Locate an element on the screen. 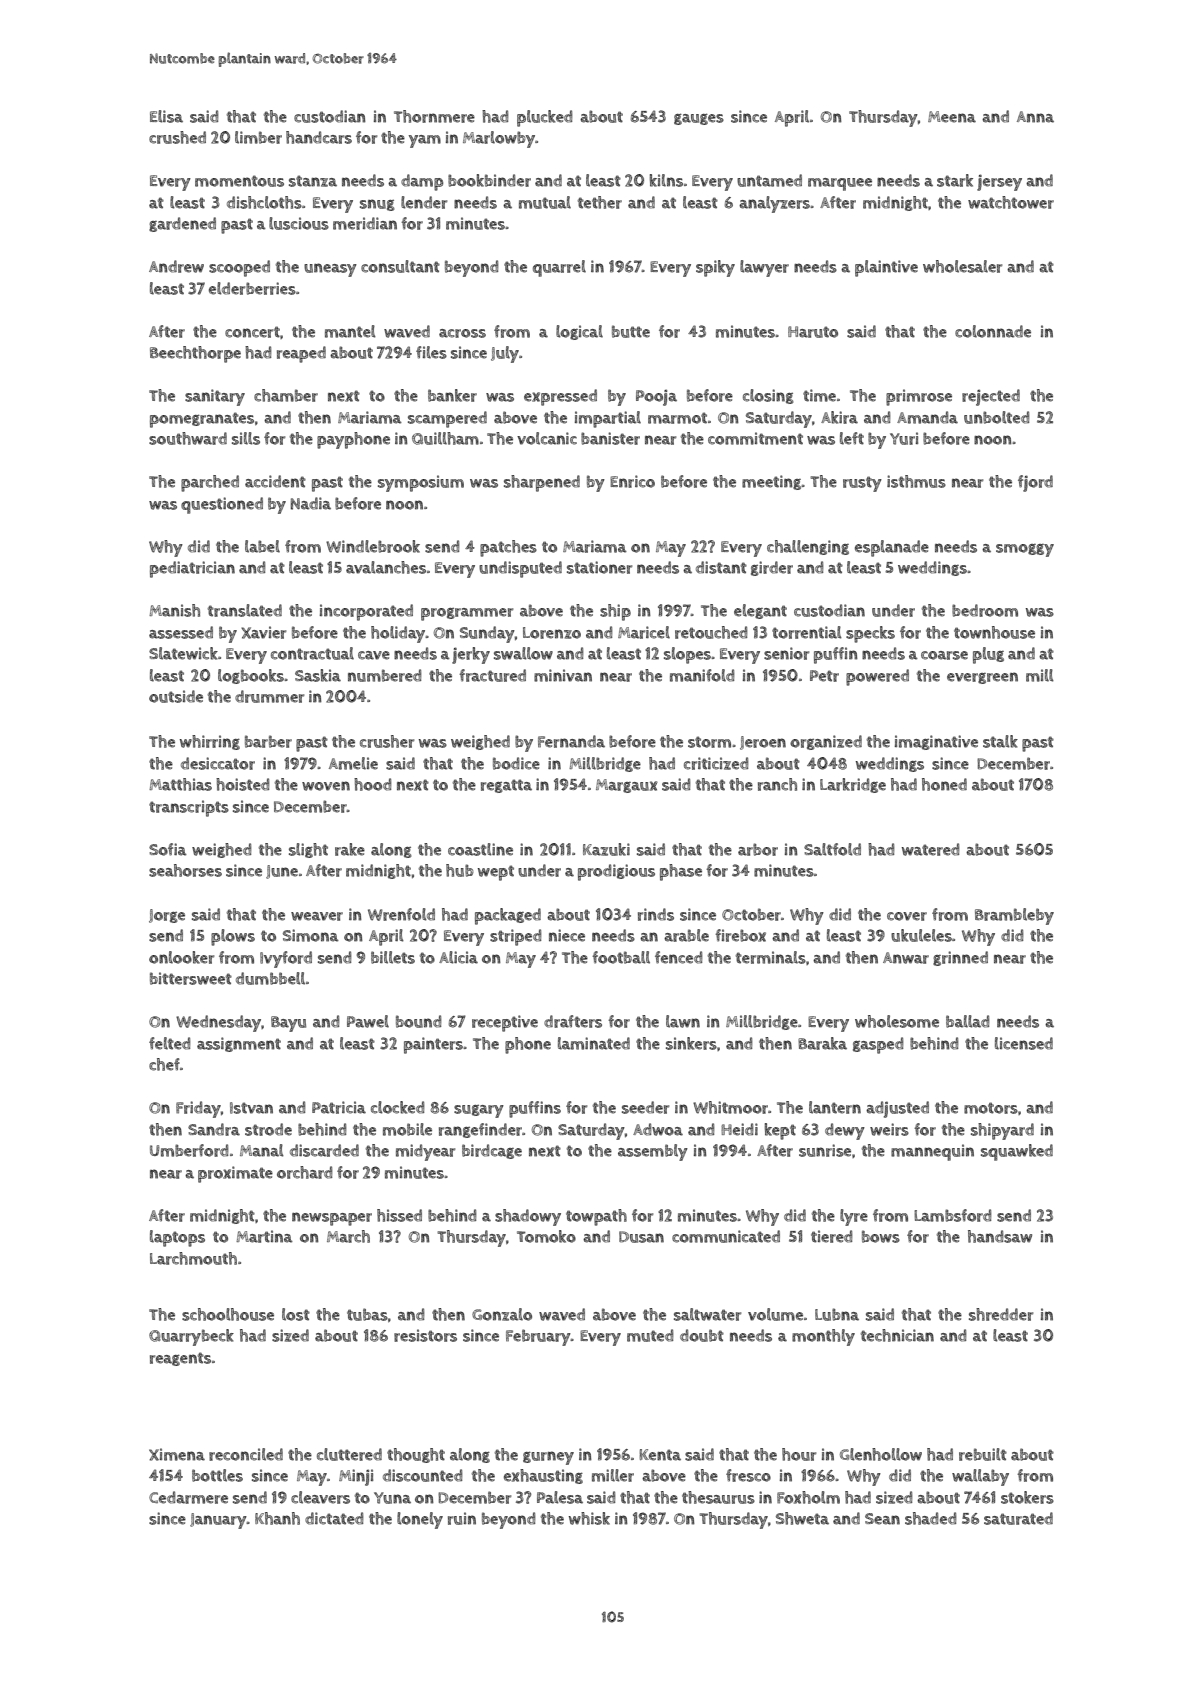 The width and height of the screenshot is (1203, 1702). Akira is located at coordinates (839, 417).
